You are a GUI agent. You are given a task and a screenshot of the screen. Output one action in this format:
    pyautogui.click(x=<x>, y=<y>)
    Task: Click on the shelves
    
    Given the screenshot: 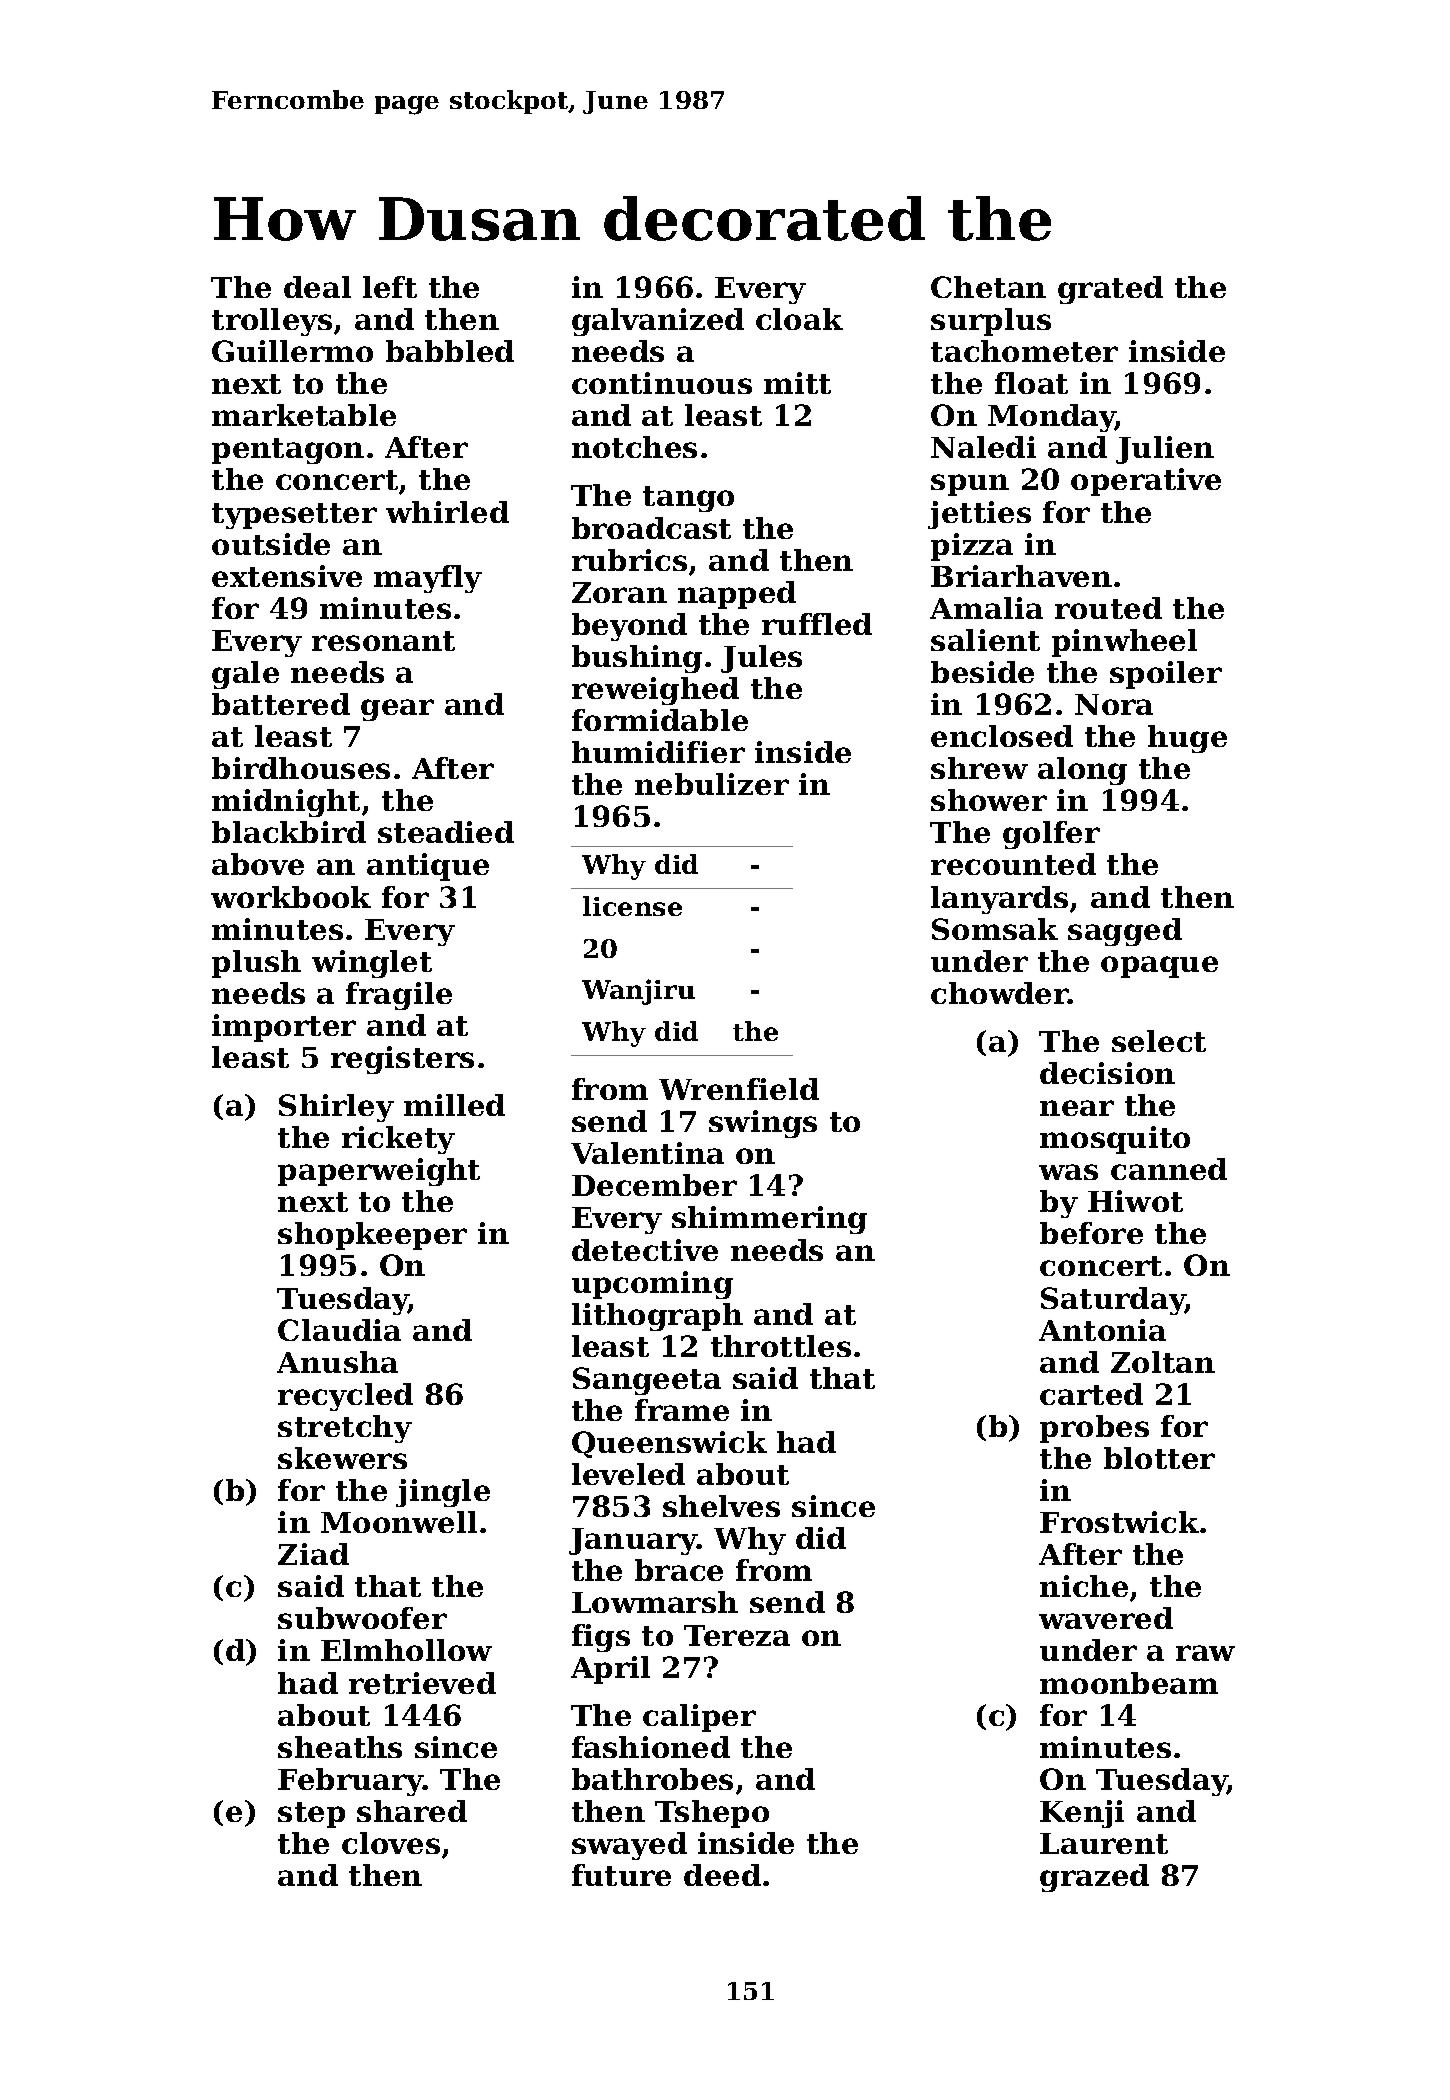 What is the action you would take?
    pyautogui.click(x=721, y=1506)
